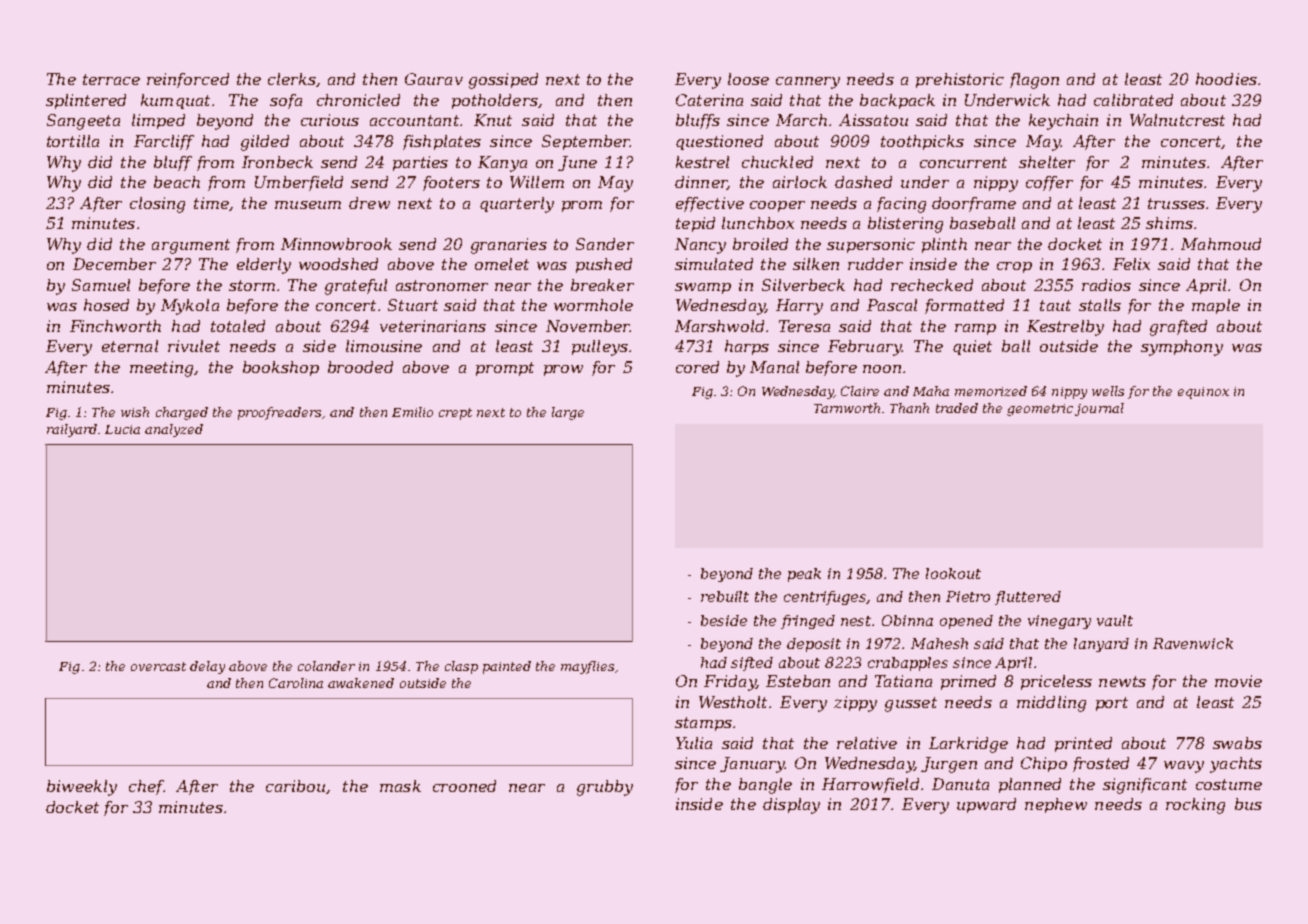 The image size is (1308, 924). Describe the element at coordinates (1226, 79) in the document. I see `hoodies` at that location.
